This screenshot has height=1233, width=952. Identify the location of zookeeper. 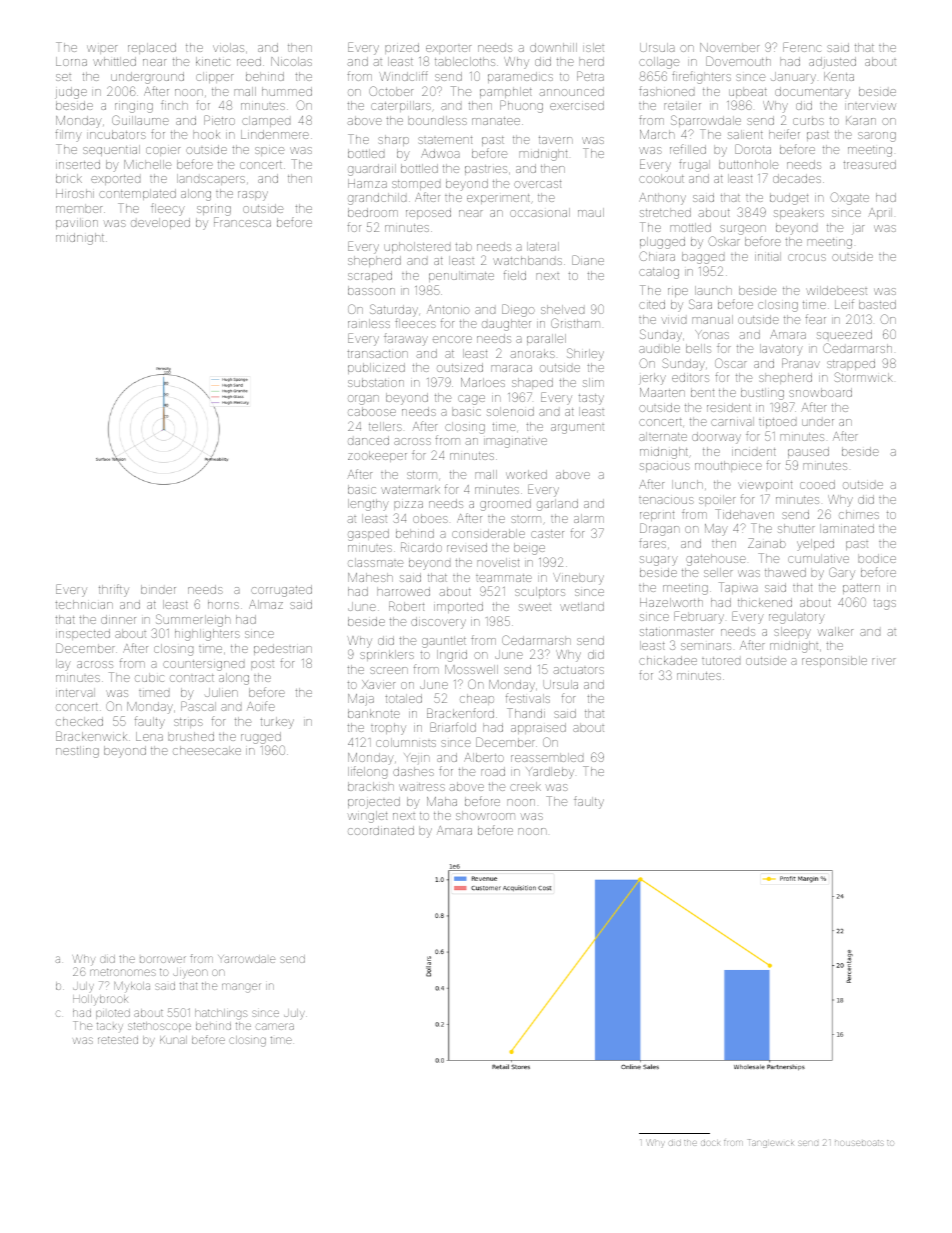
(377, 456).
